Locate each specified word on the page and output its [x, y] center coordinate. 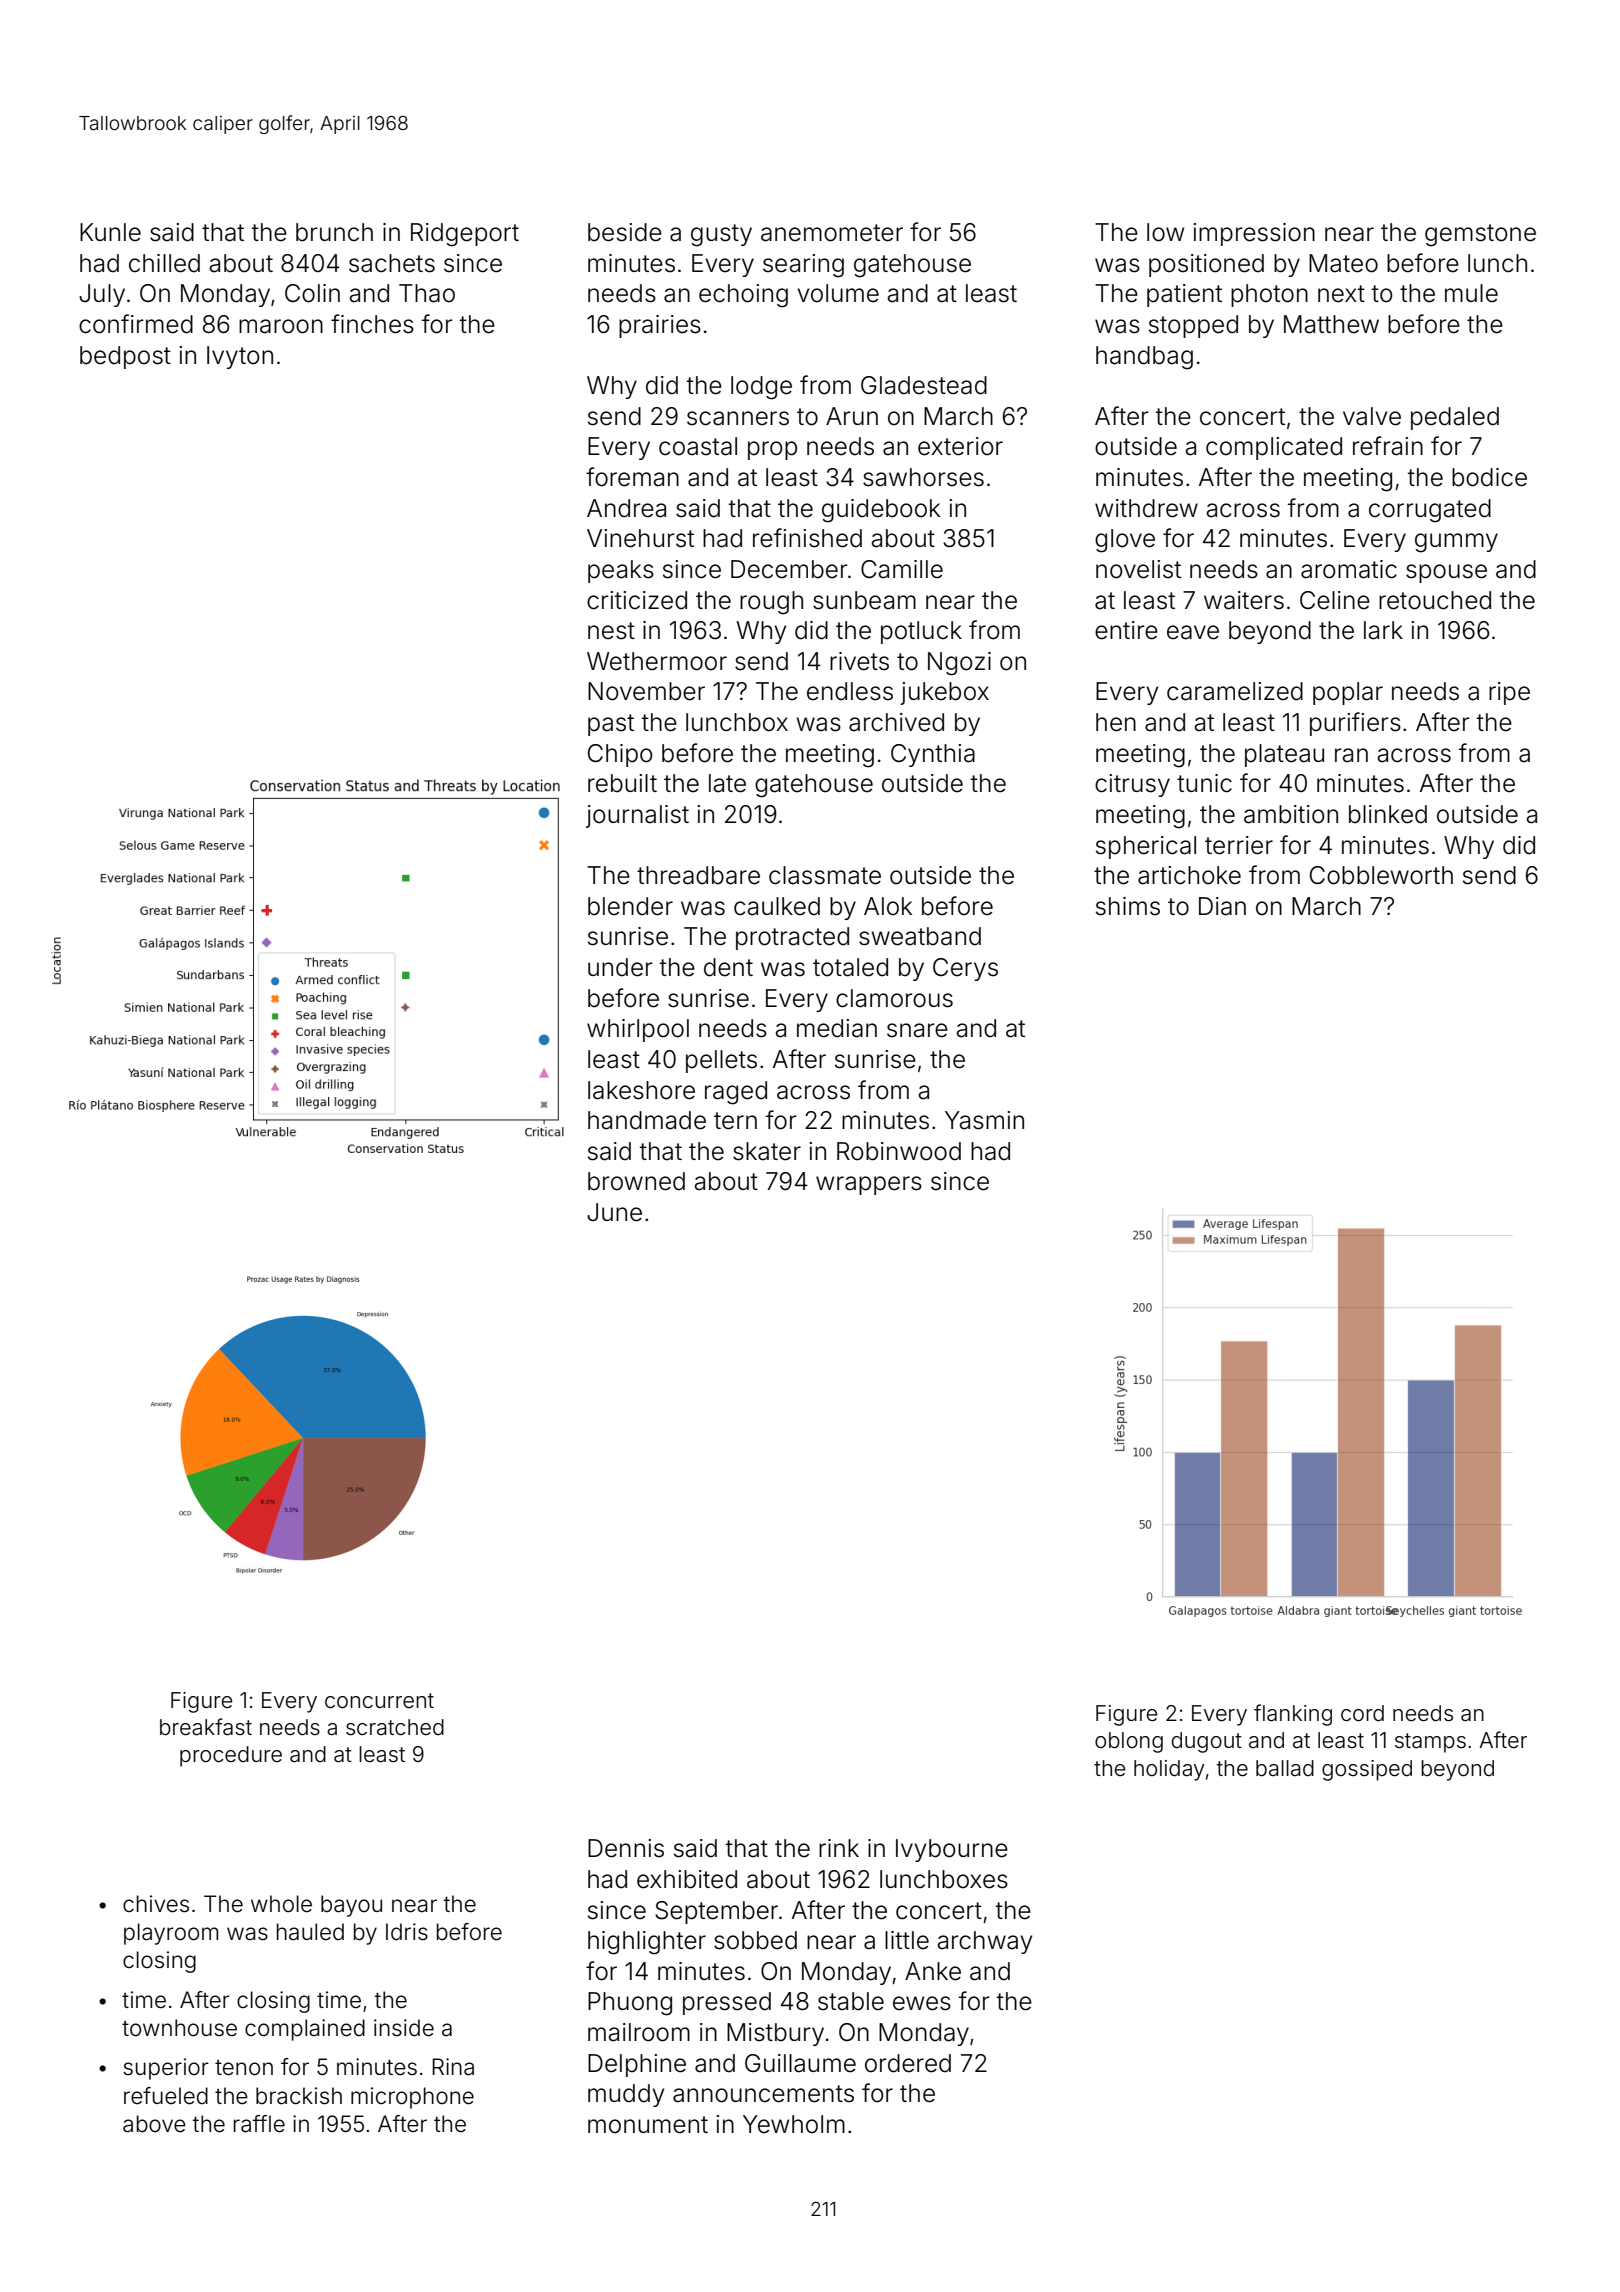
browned [636, 1181]
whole [281, 1904]
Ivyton [240, 357]
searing [803, 266]
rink [839, 1848]
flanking [1293, 1715]
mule [1471, 293]
